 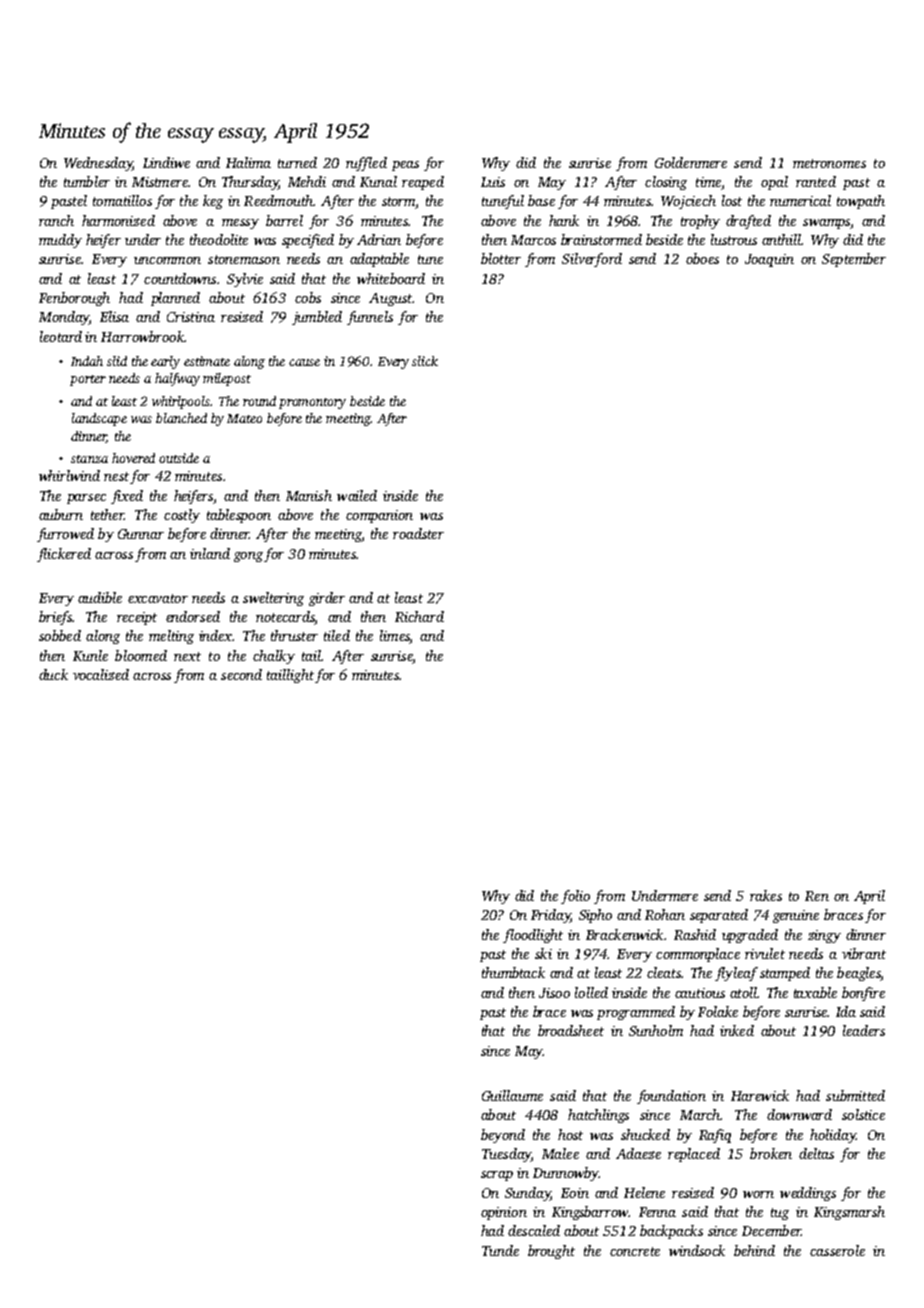 I want to click on folio, so click(x=575, y=897).
